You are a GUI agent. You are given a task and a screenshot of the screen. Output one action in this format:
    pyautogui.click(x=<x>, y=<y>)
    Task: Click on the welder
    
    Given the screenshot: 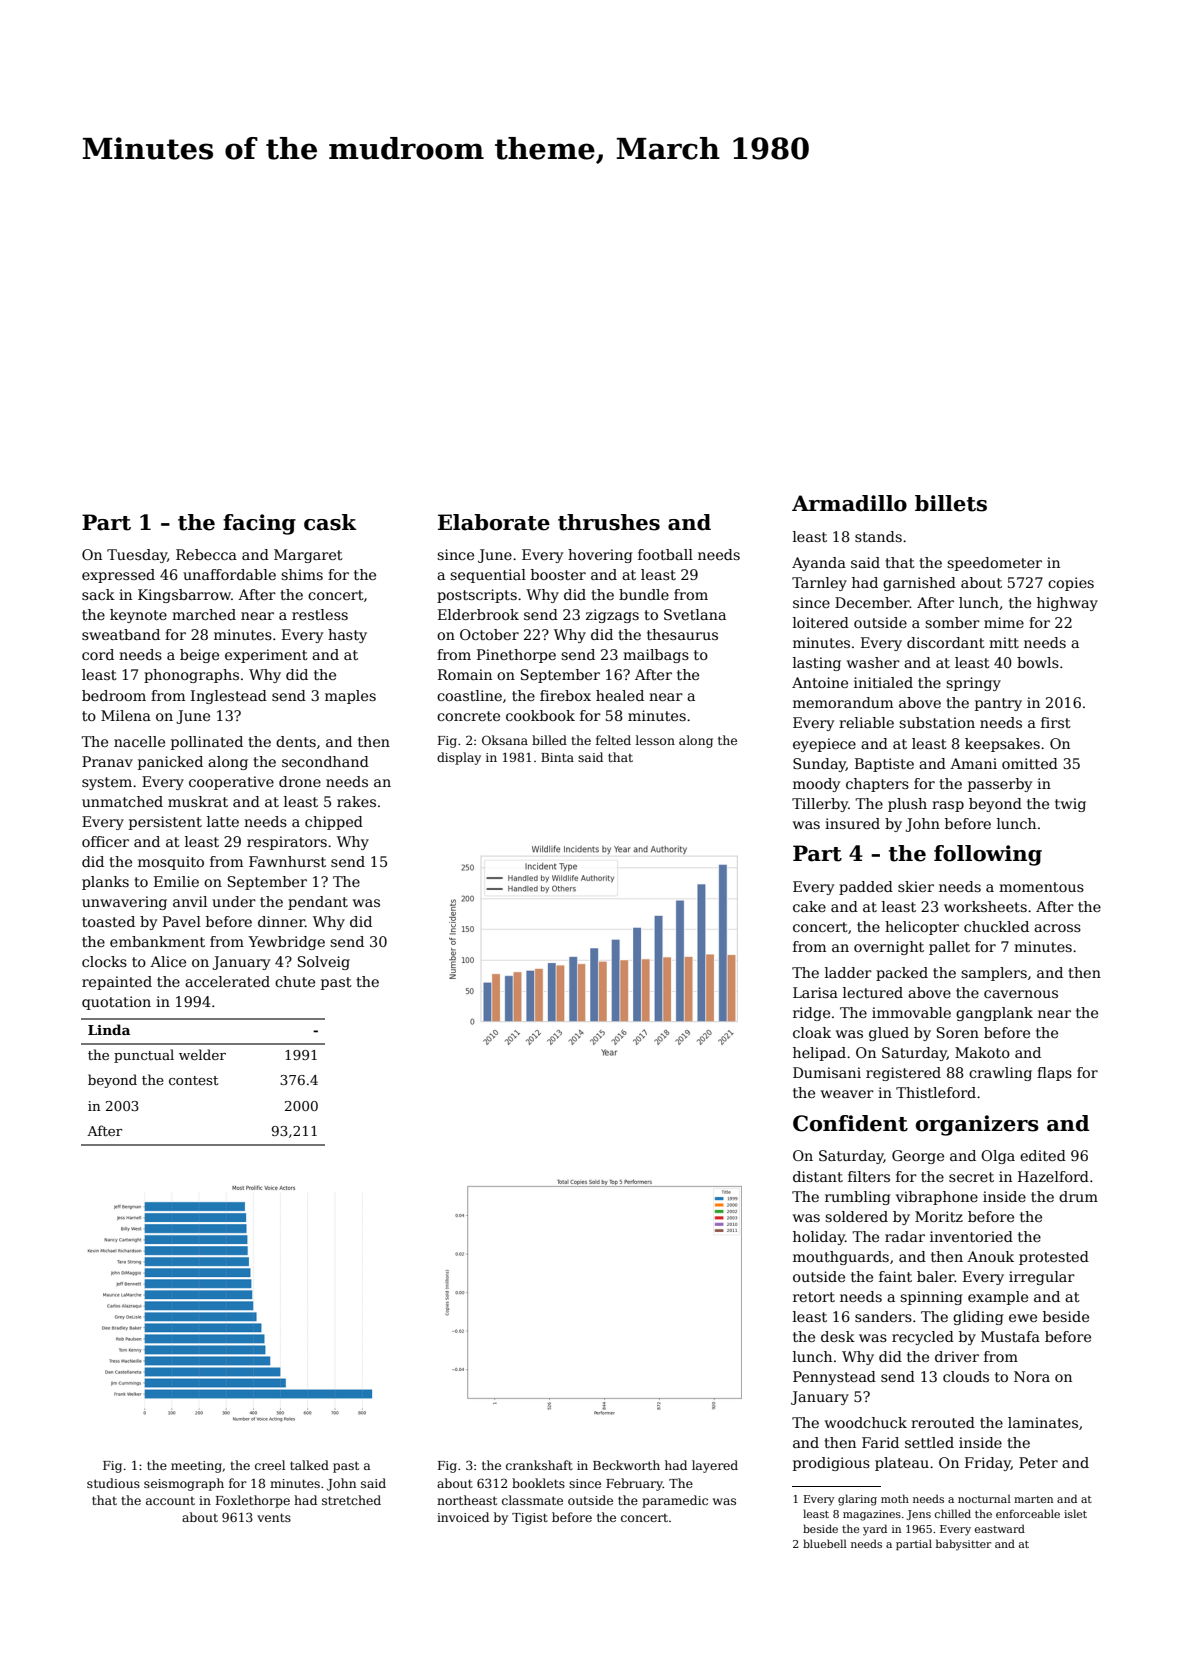 What is the action you would take?
    pyautogui.click(x=202, y=1054)
